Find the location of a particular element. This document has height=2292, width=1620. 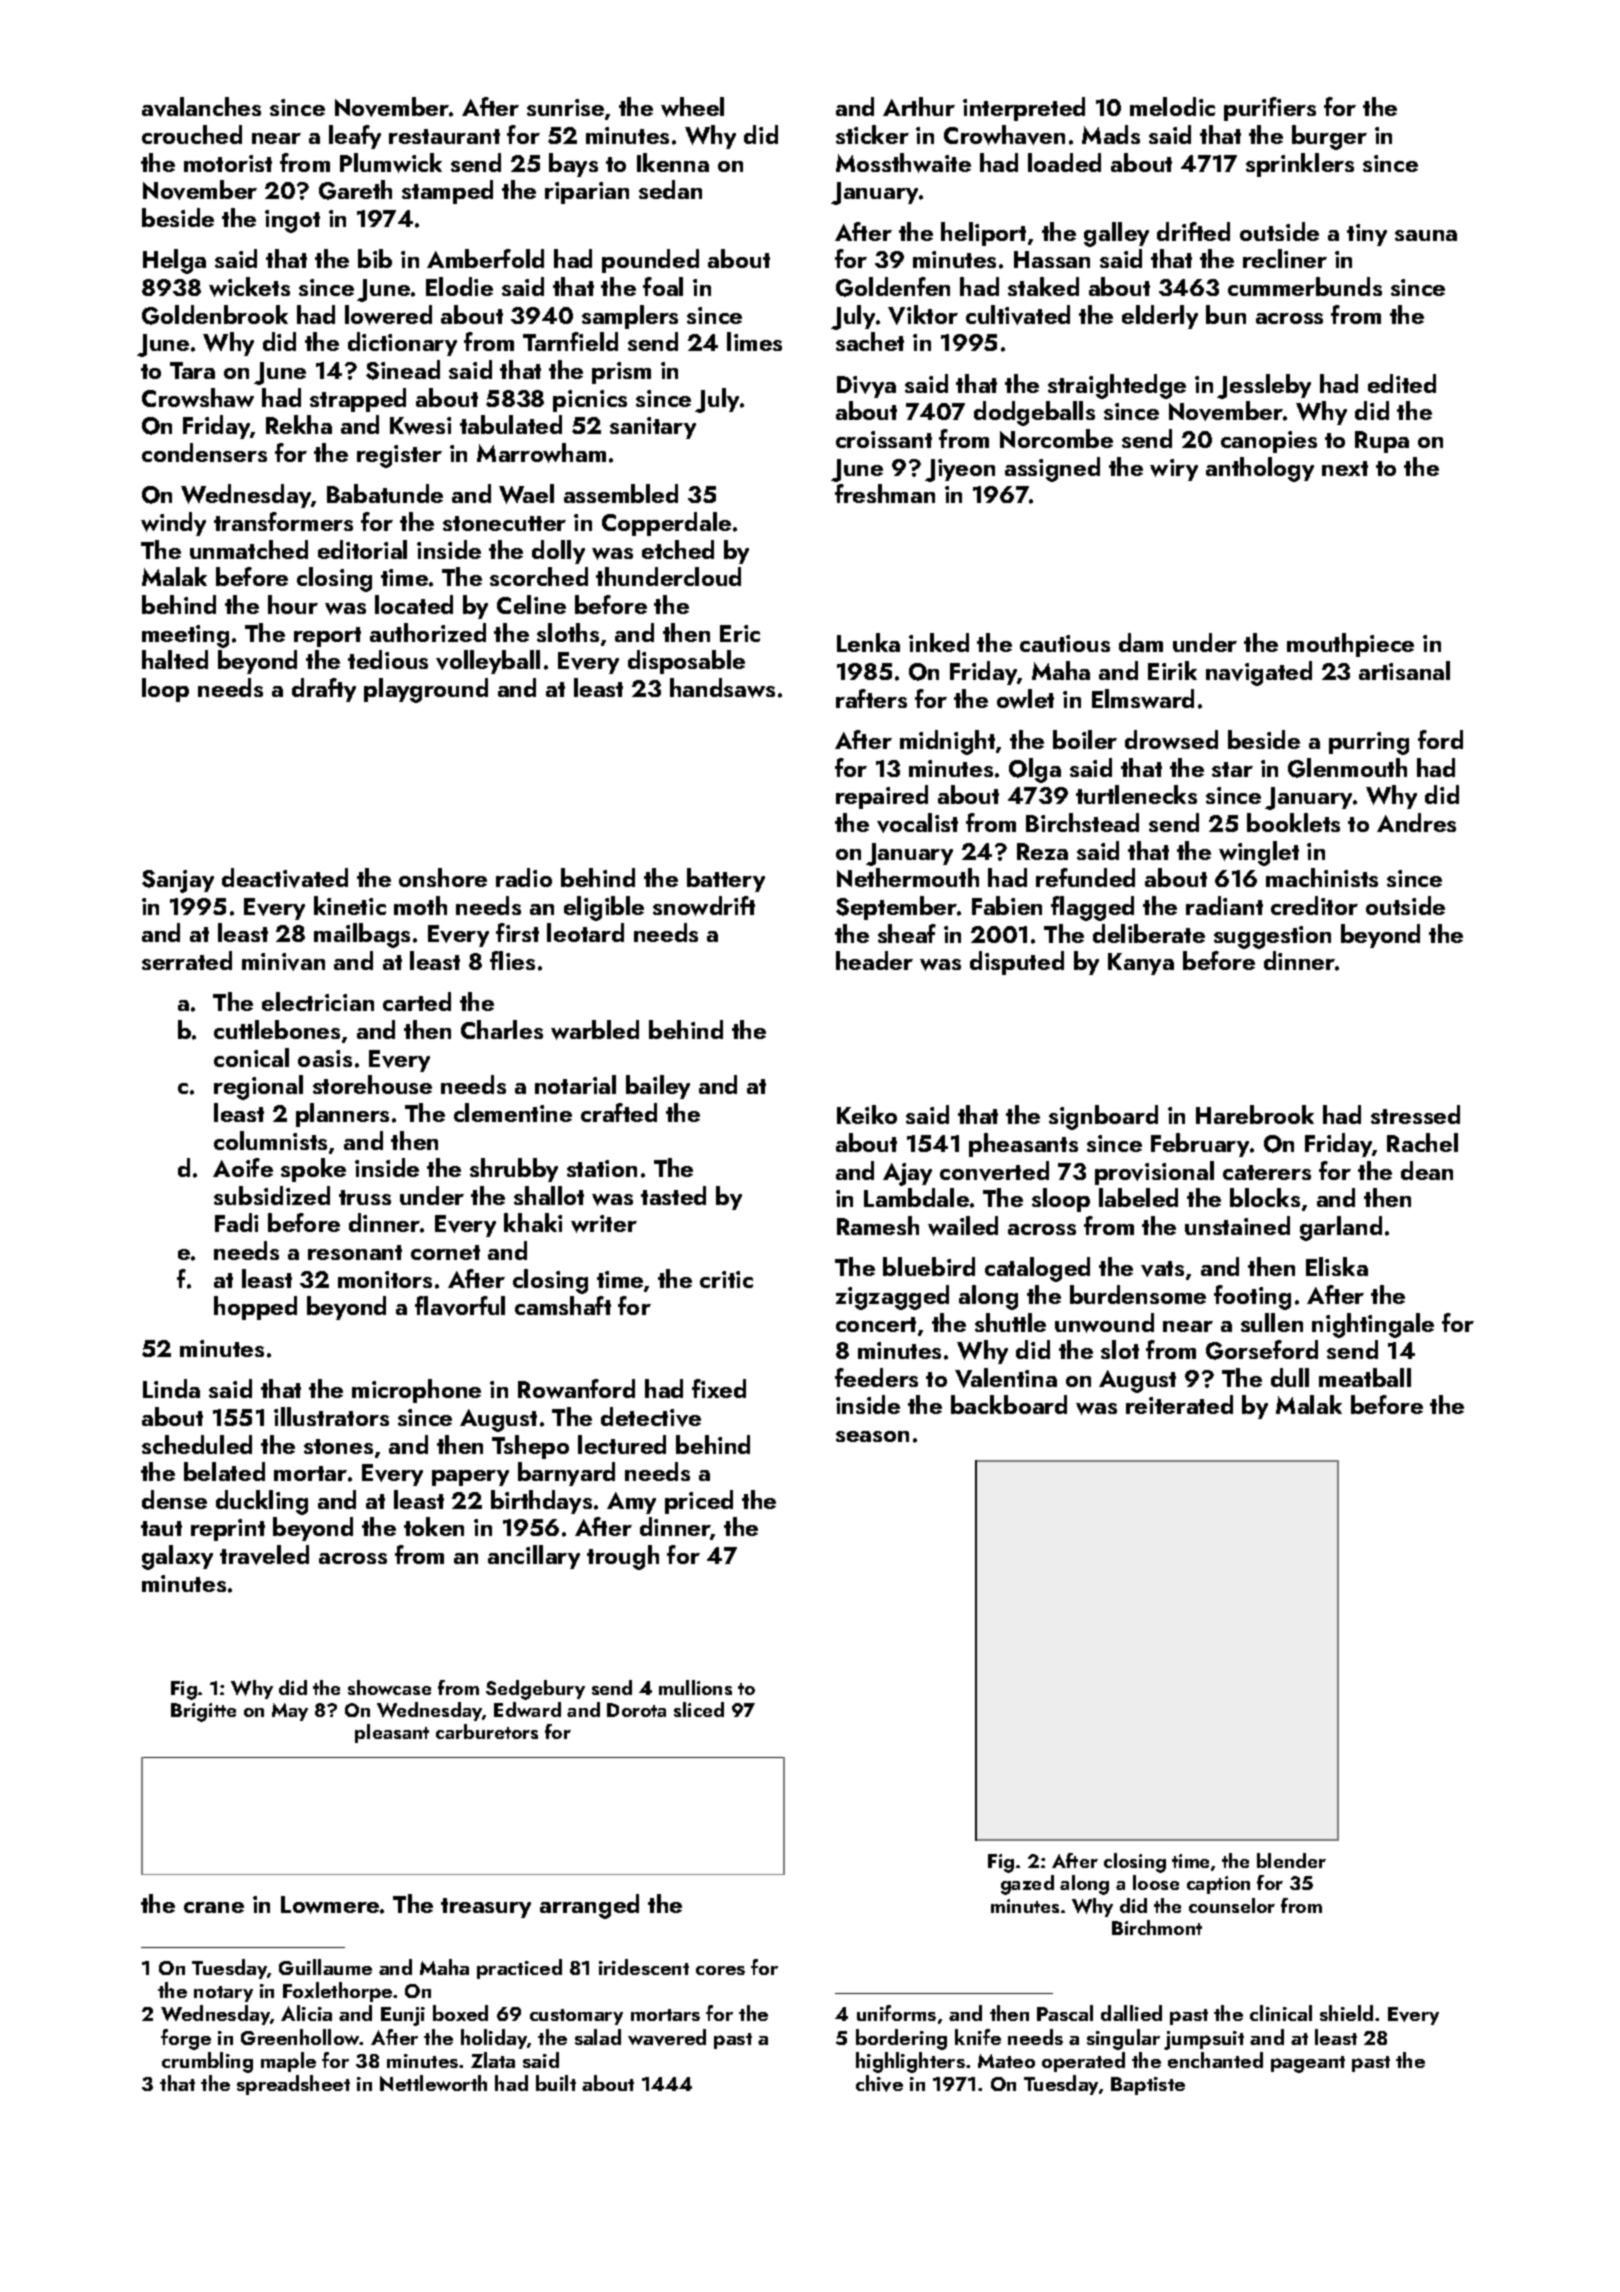

freshman is located at coordinates (885, 493).
